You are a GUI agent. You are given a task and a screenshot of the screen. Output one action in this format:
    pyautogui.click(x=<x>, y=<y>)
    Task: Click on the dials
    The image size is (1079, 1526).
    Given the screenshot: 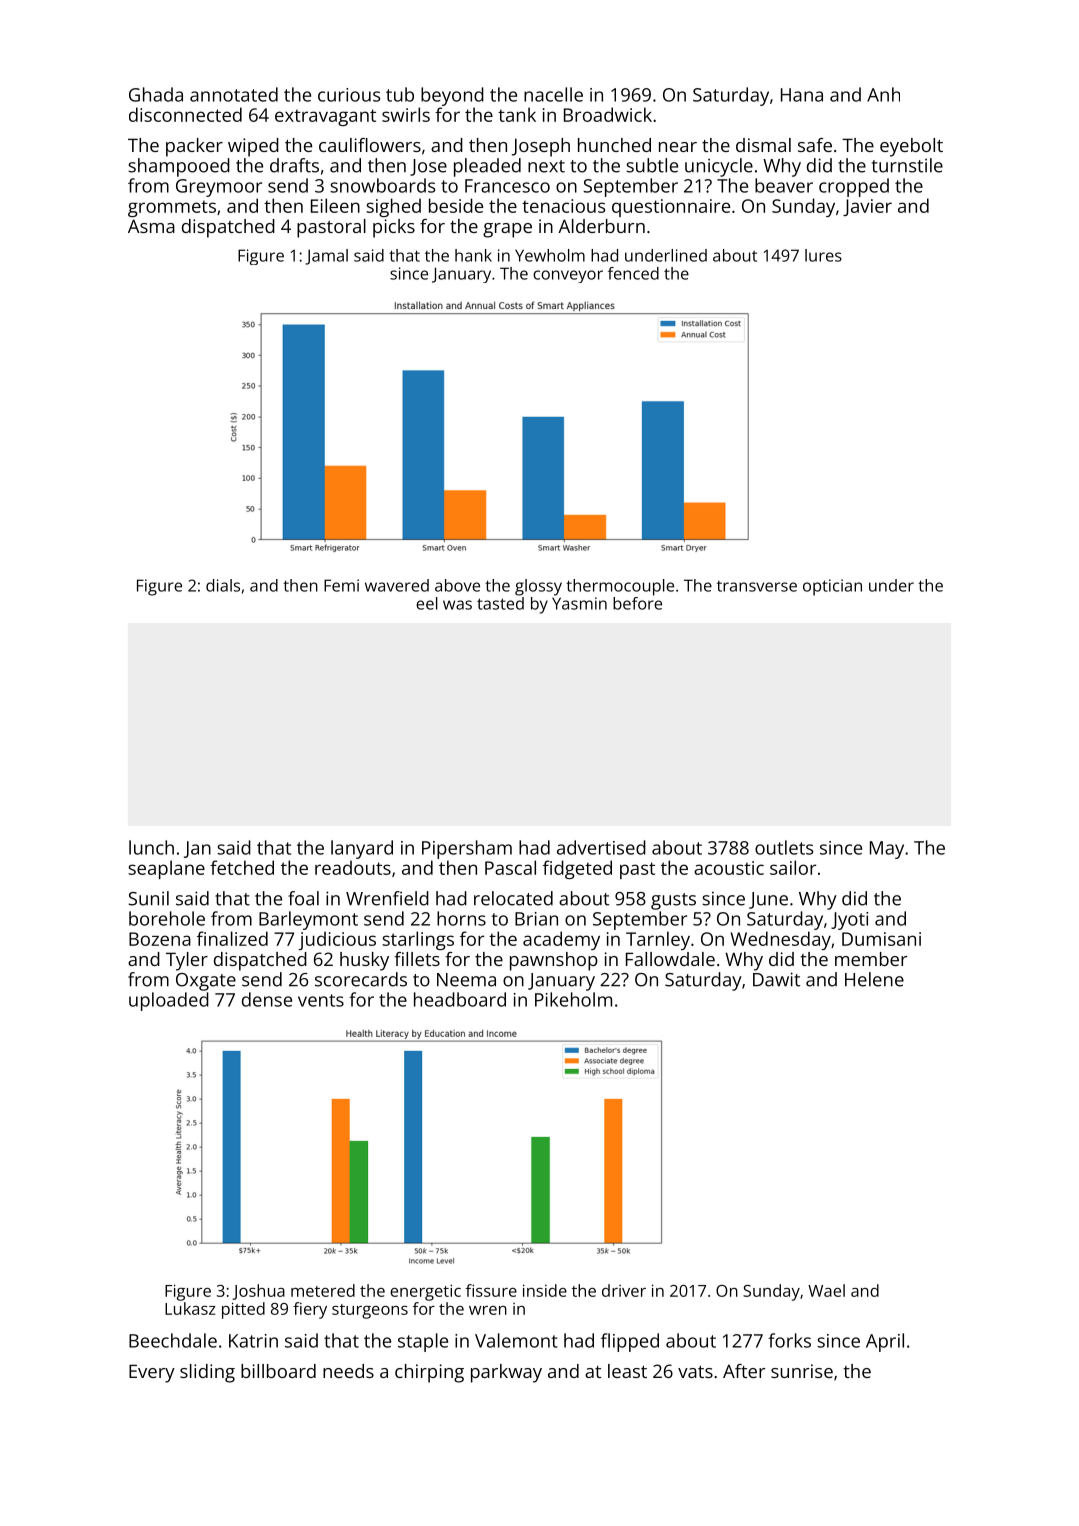 What is the action you would take?
    pyautogui.click(x=223, y=585)
